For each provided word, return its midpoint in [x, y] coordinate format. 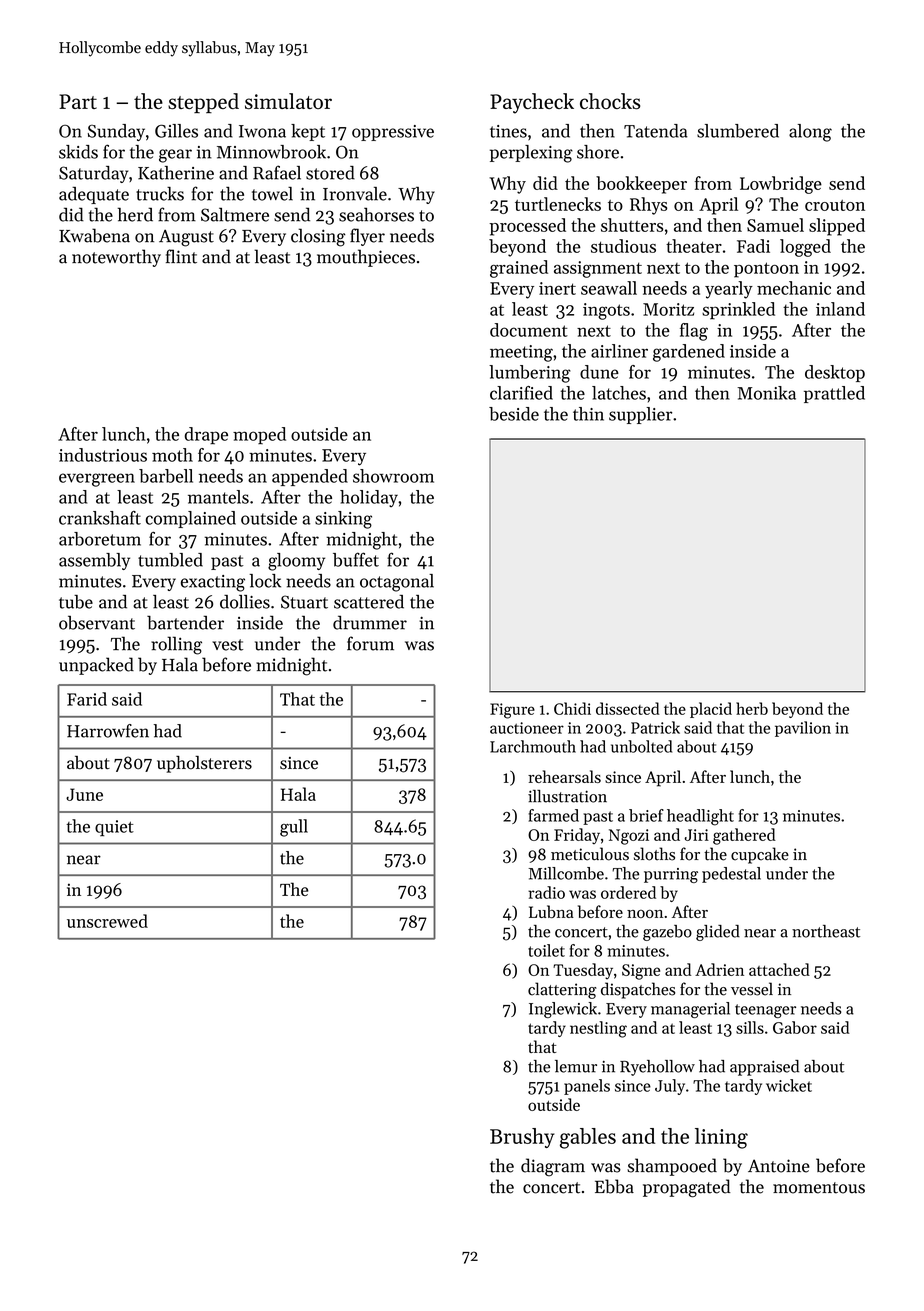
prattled [834, 394]
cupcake [760, 855]
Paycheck [532, 103]
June [84, 794]
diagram [553, 1167]
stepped [203, 103]
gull [294, 828]
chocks [610, 101]
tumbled [170, 560]
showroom [393, 476]
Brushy [522, 1138]
